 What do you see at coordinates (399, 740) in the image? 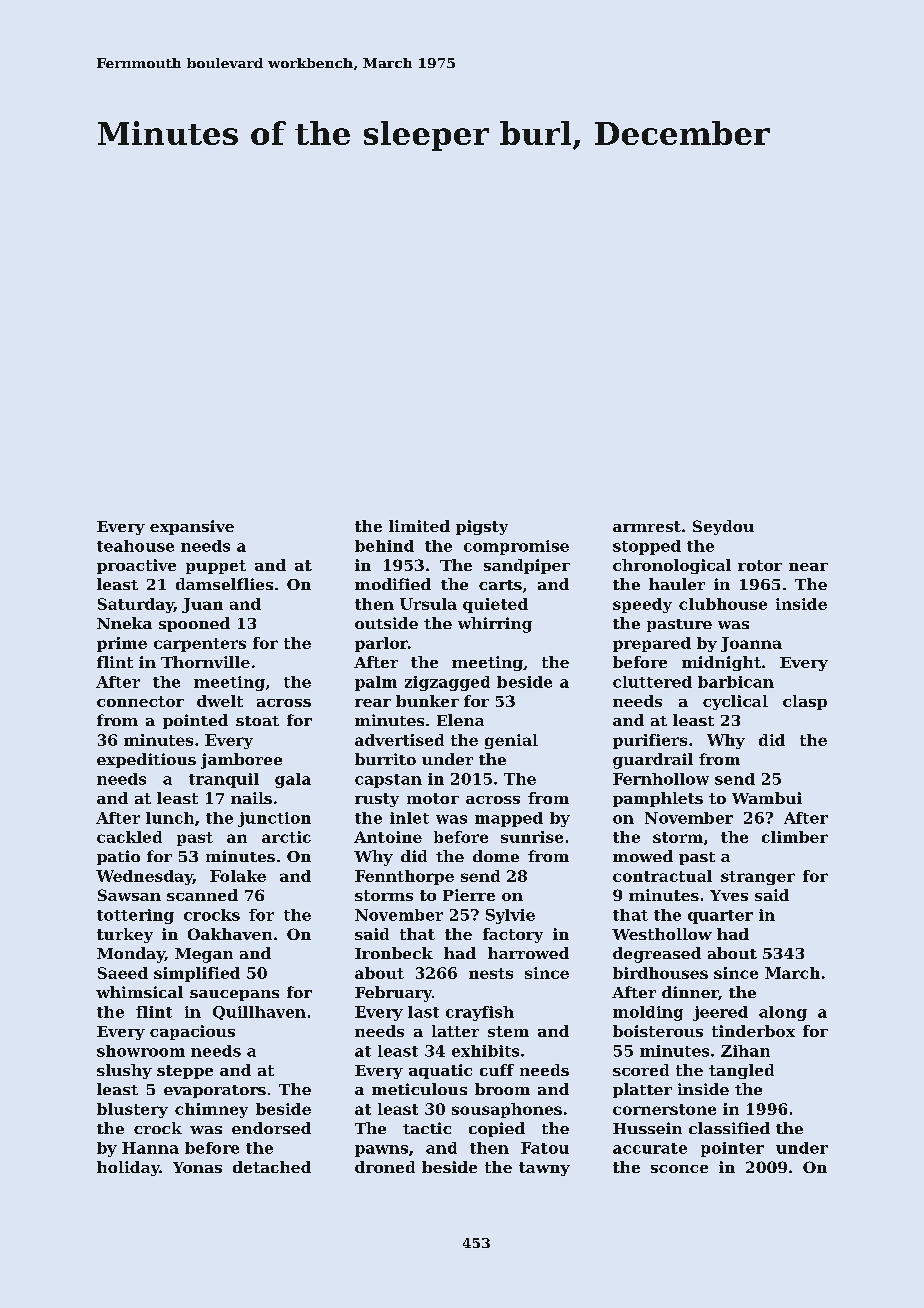
I see `advertised` at bounding box center [399, 740].
